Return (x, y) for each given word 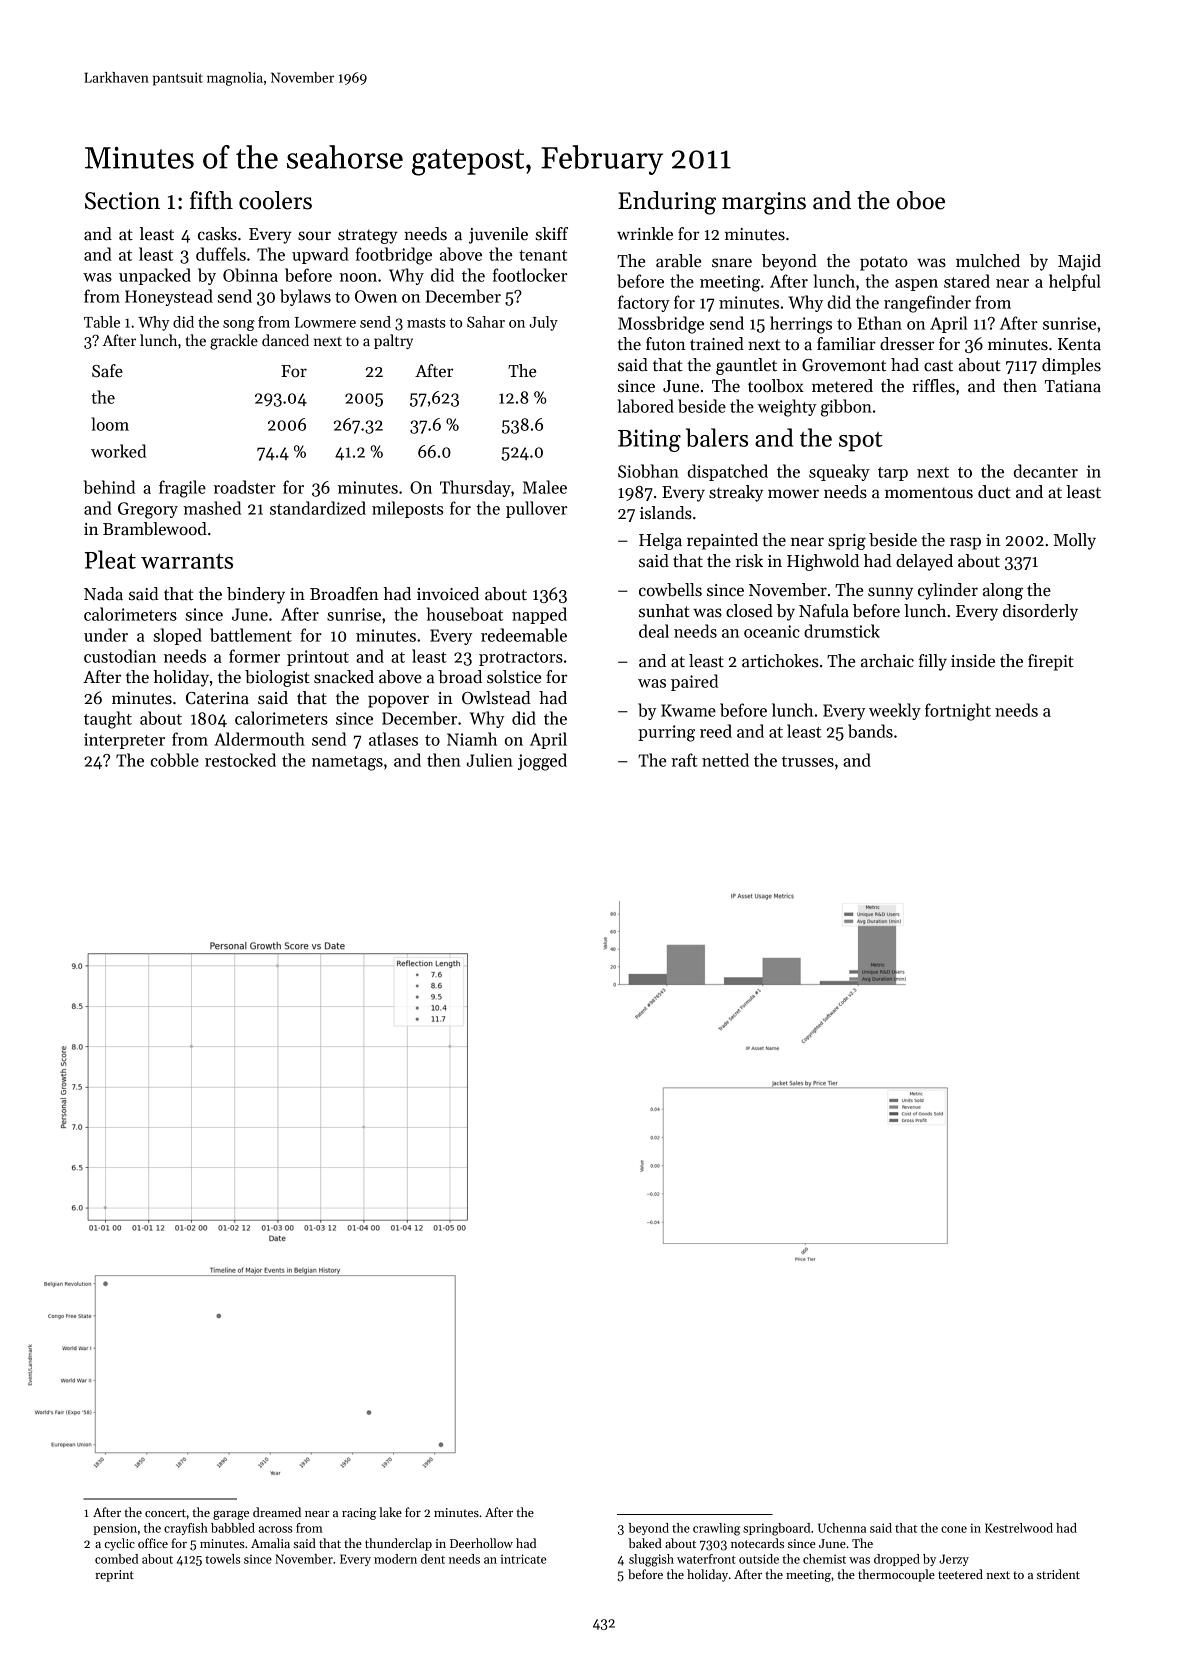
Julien (489, 760)
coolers (275, 200)
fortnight (958, 712)
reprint (114, 1576)
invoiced (448, 594)
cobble (174, 760)
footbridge (394, 256)
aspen (916, 285)
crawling (716, 1529)
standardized (318, 508)
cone (954, 1529)
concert (165, 1513)
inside (973, 661)
